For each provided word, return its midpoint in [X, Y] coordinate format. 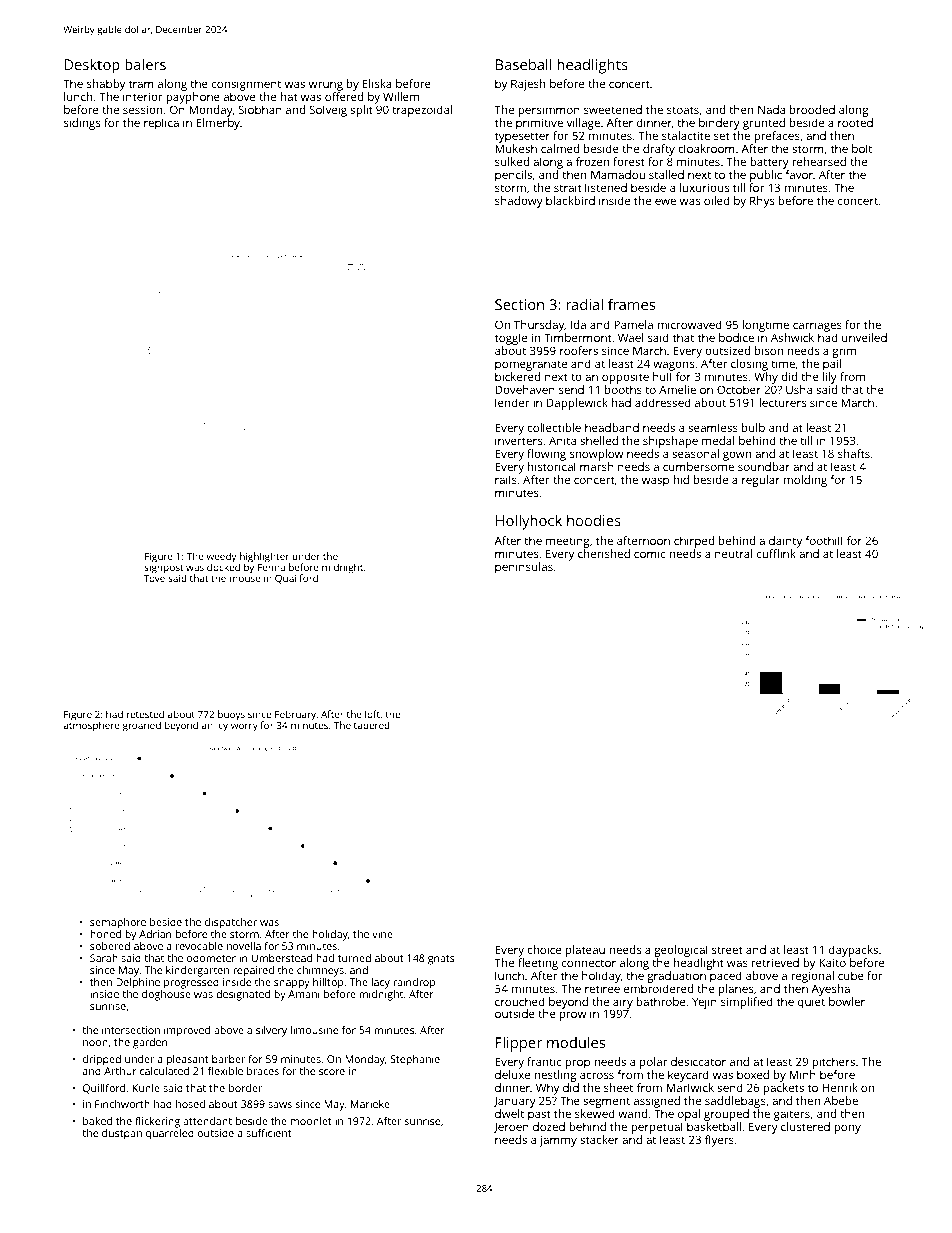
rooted [855, 122]
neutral [733, 553]
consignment [246, 85]
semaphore [118, 923]
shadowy [519, 202]
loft [372, 714]
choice [544, 949]
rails [506, 479]
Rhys [762, 202]
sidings [82, 124]
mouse [245, 579]
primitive [539, 124]
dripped [102, 1060]
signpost [163, 569]
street [727, 950]
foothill [824, 540]
